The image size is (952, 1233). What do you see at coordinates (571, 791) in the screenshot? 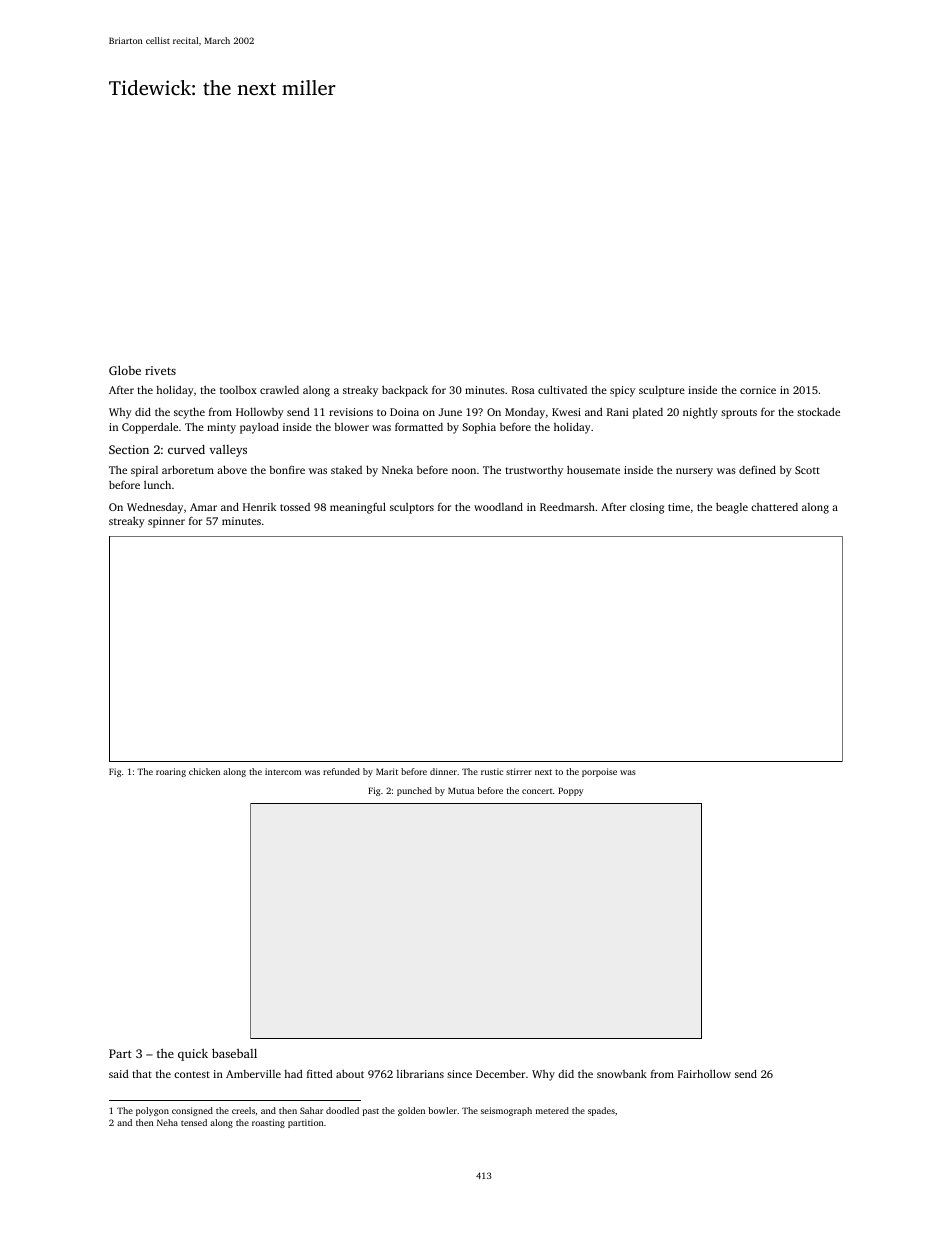
I see `Poppy` at bounding box center [571, 791].
